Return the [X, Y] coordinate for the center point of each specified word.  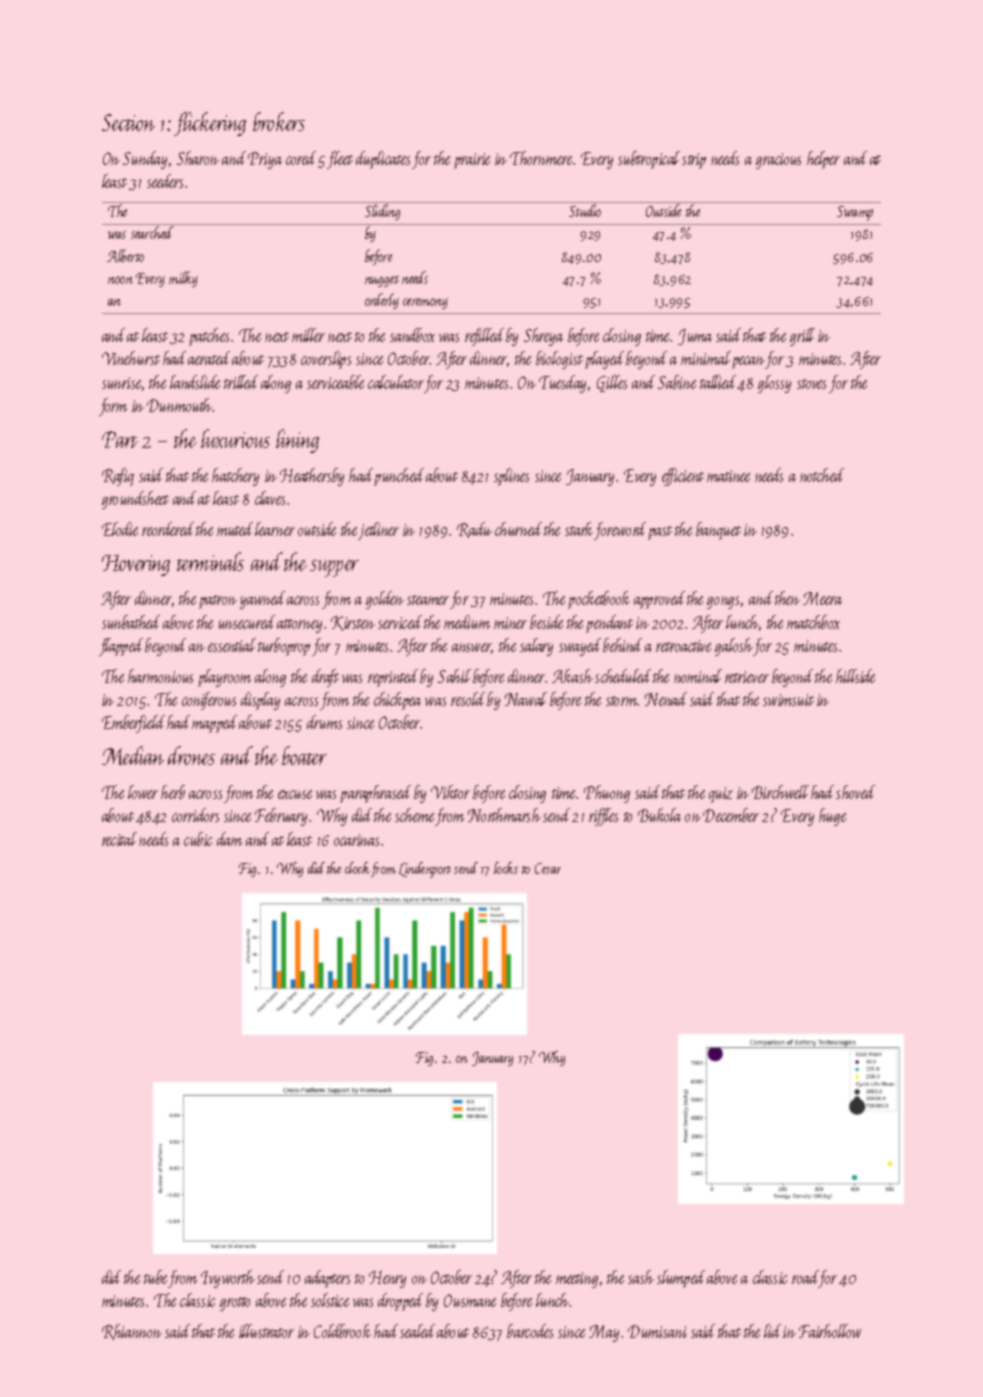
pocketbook [599, 600]
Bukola [659, 815]
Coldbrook [342, 1331]
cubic [198, 839]
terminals [210, 561]
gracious [778, 161]
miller [308, 335]
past [660, 533]
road [805, 1277]
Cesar [548, 868]
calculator [396, 382]
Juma [695, 337]
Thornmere [541, 158]
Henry [387, 1279]
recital [119, 839]
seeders [165, 181]
